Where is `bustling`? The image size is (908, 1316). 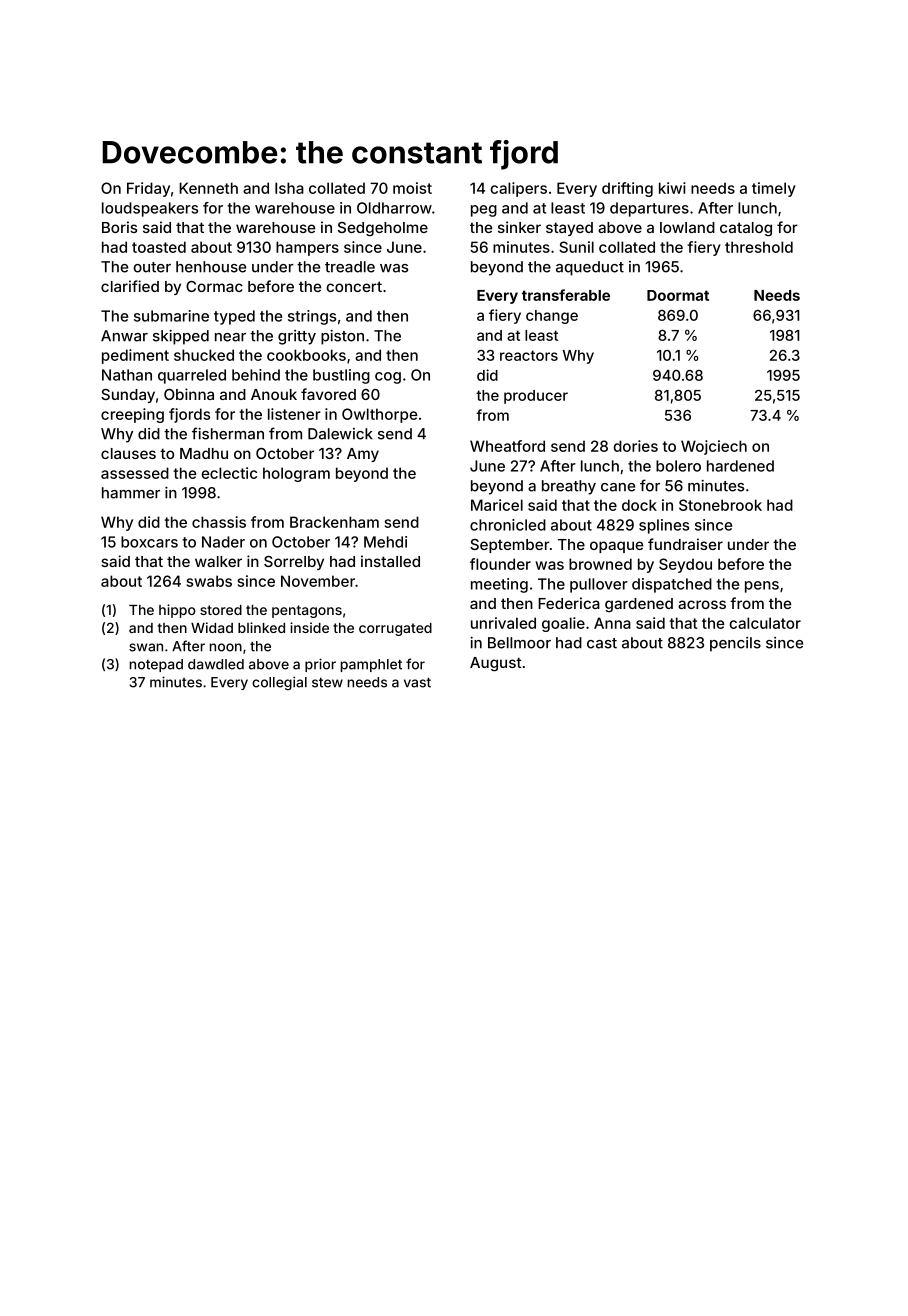
bustling is located at coordinates (341, 376).
